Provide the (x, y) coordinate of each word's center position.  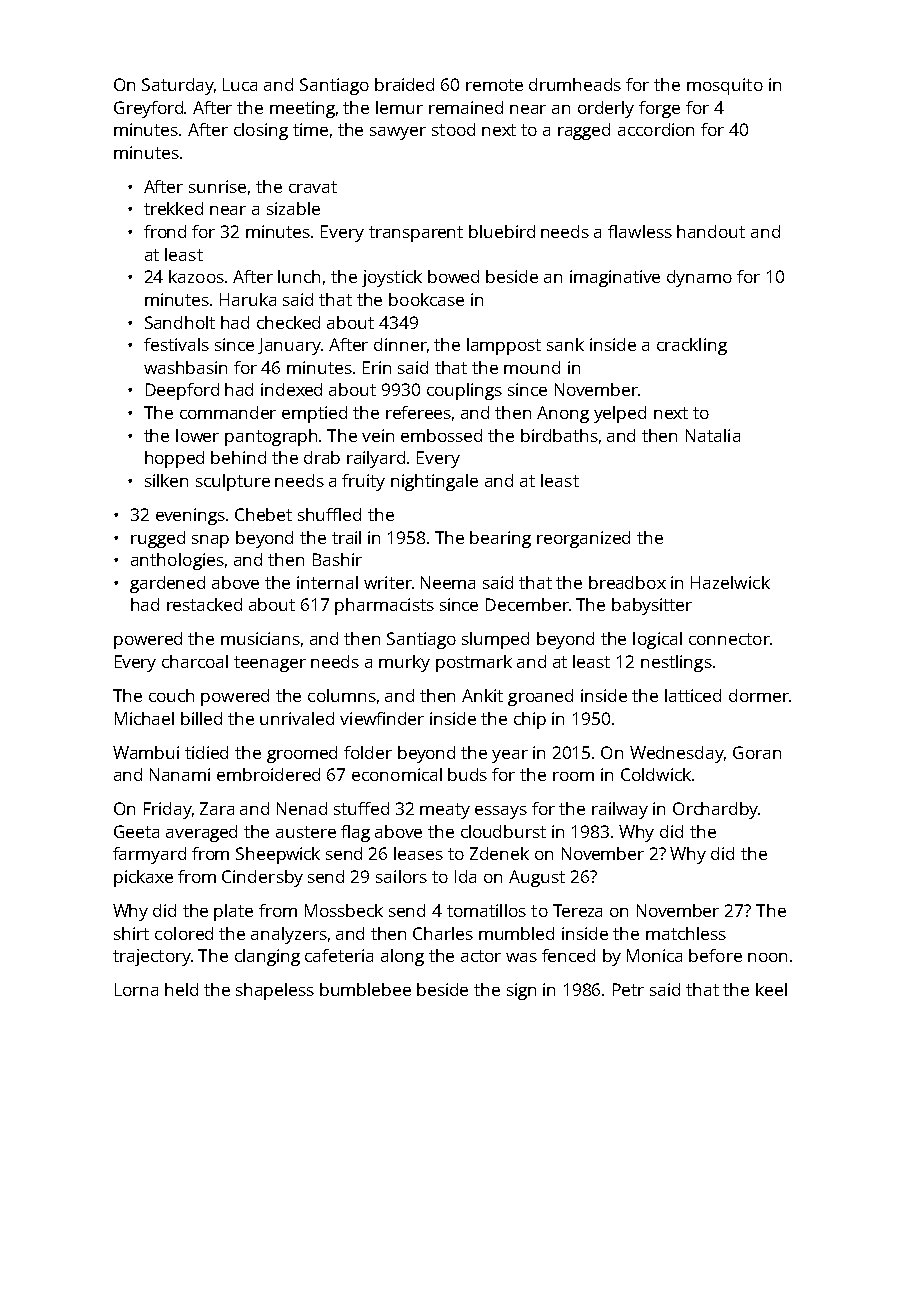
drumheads (575, 84)
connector (729, 639)
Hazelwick (730, 582)
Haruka (248, 299)
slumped (495, 640)
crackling (692, 346)
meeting (302, 109)
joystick (392, 278)
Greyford (148, 109)
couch (171, 695)
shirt (131, 933)
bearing (500, 539)
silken (166, 480)
